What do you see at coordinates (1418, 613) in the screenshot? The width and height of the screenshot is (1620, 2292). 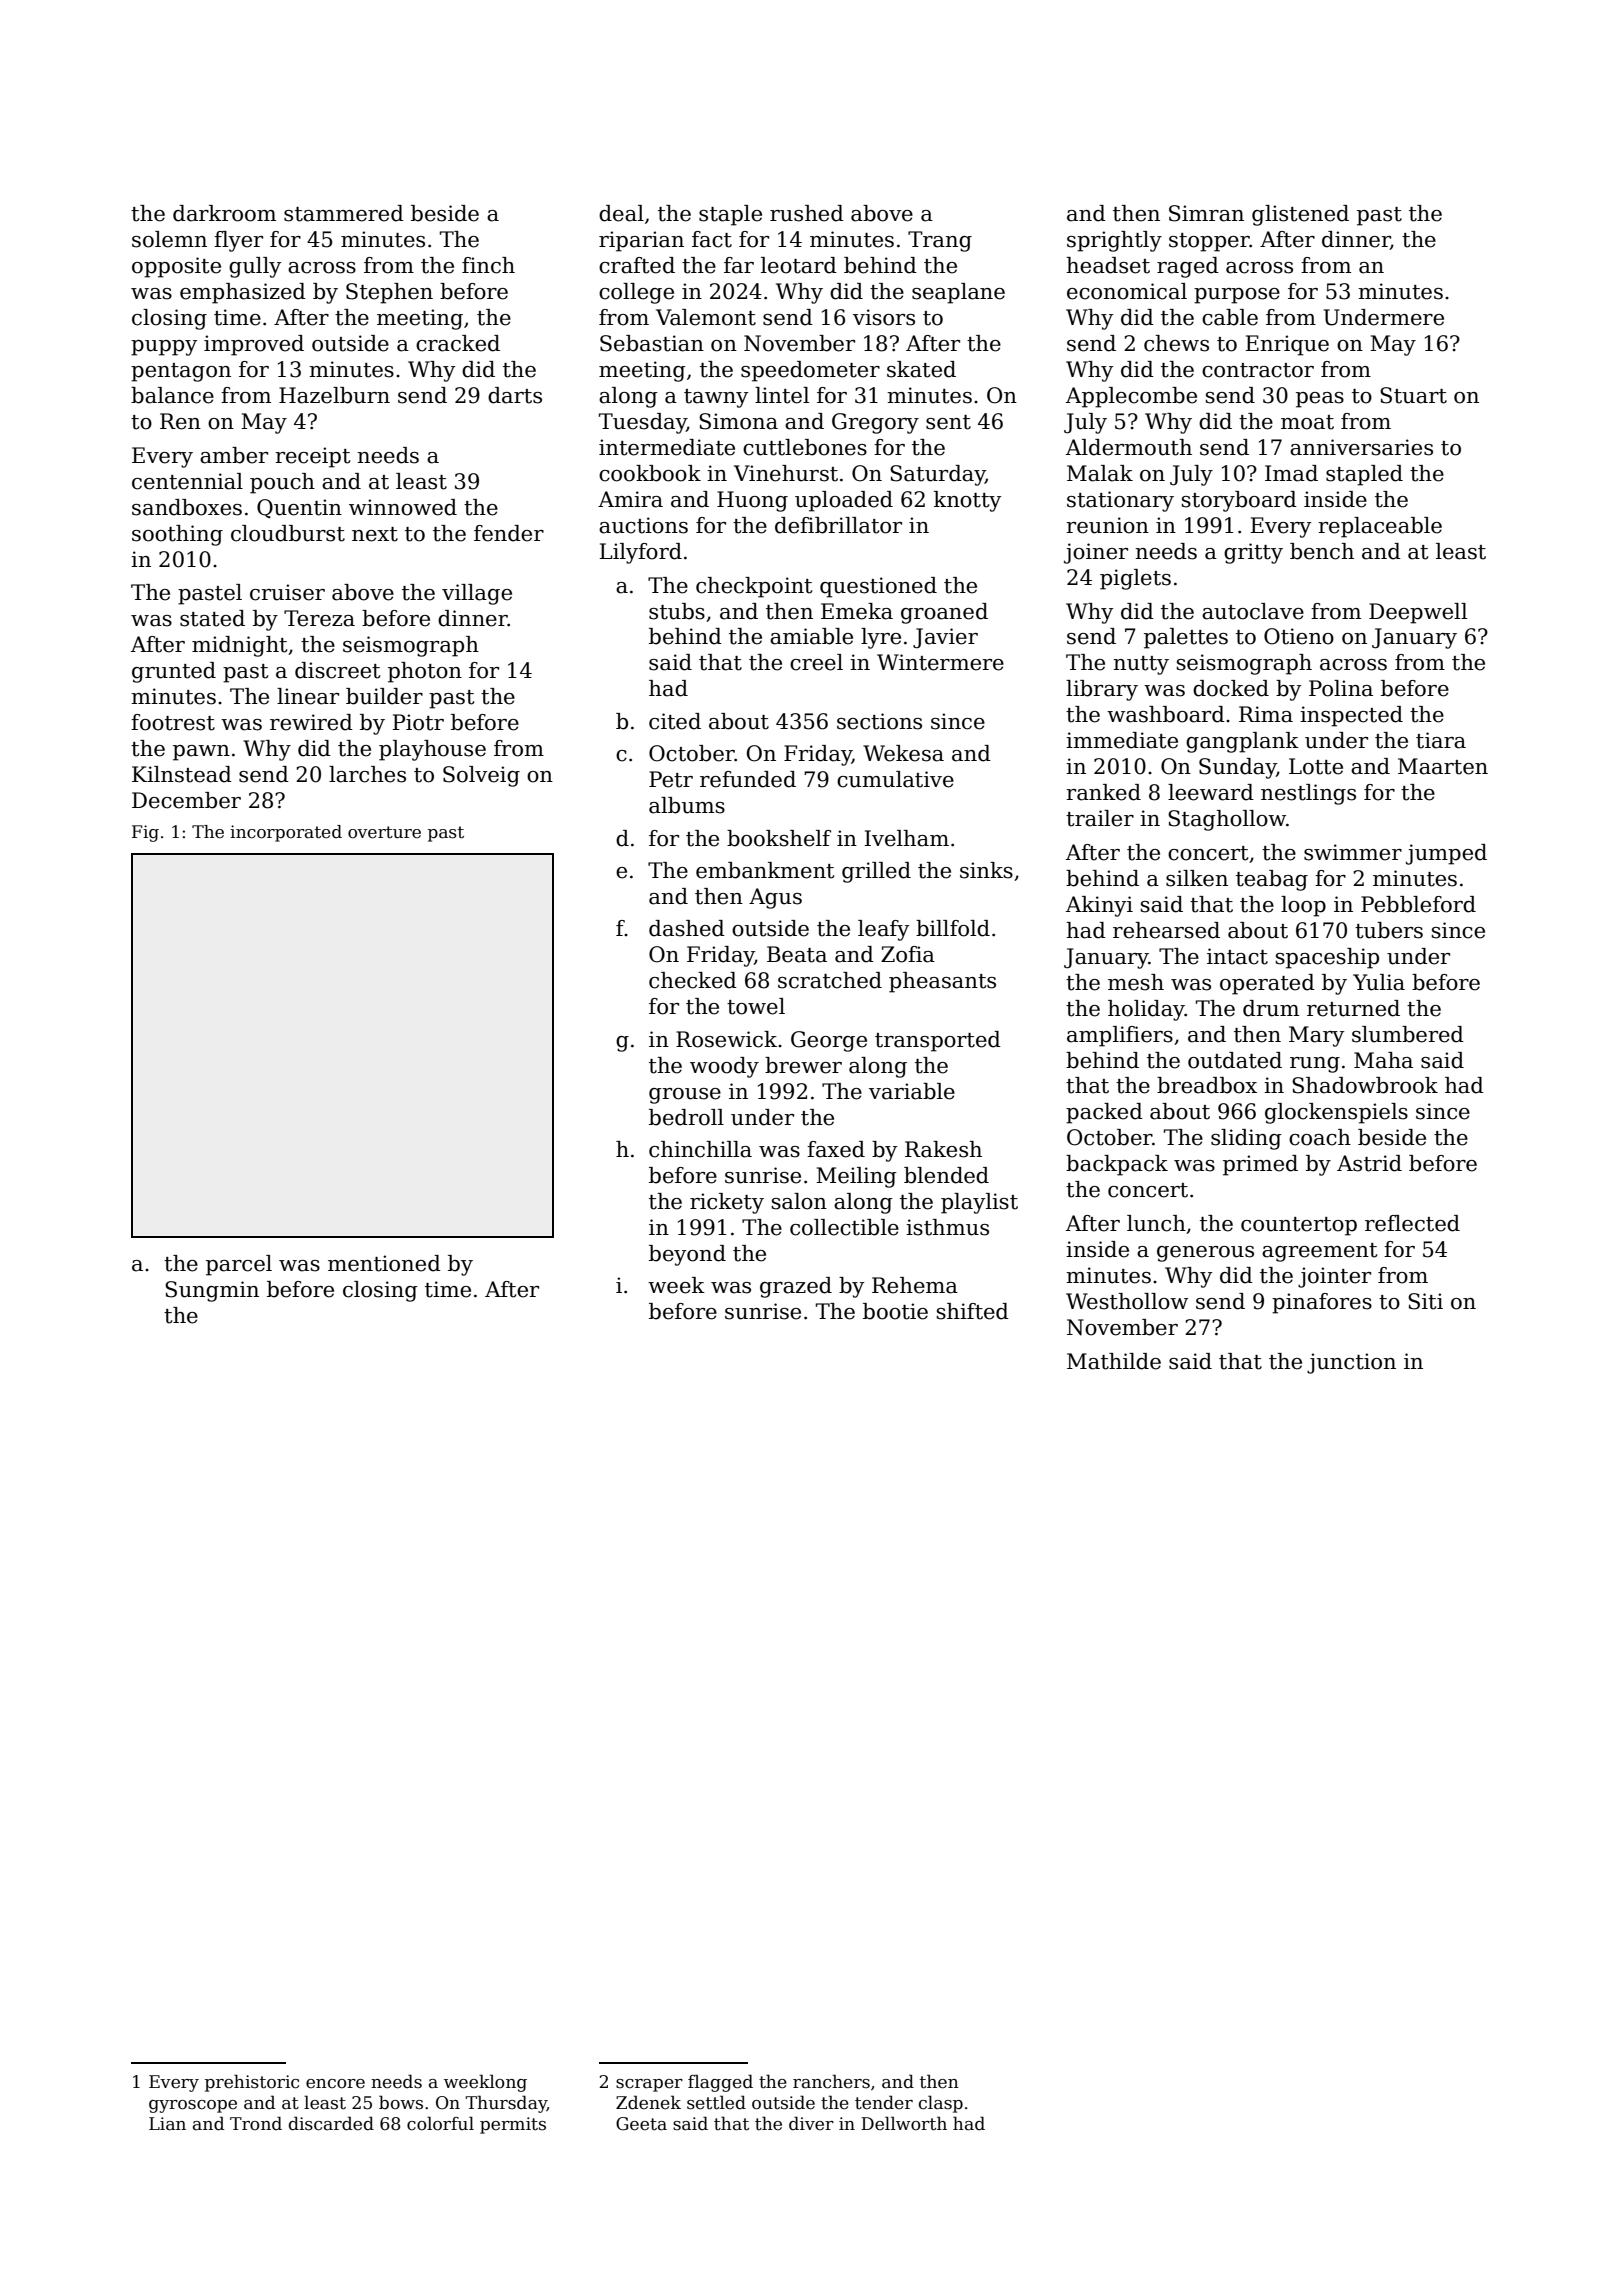 I see `Deepwell` at bounding box center [1418, 613].
